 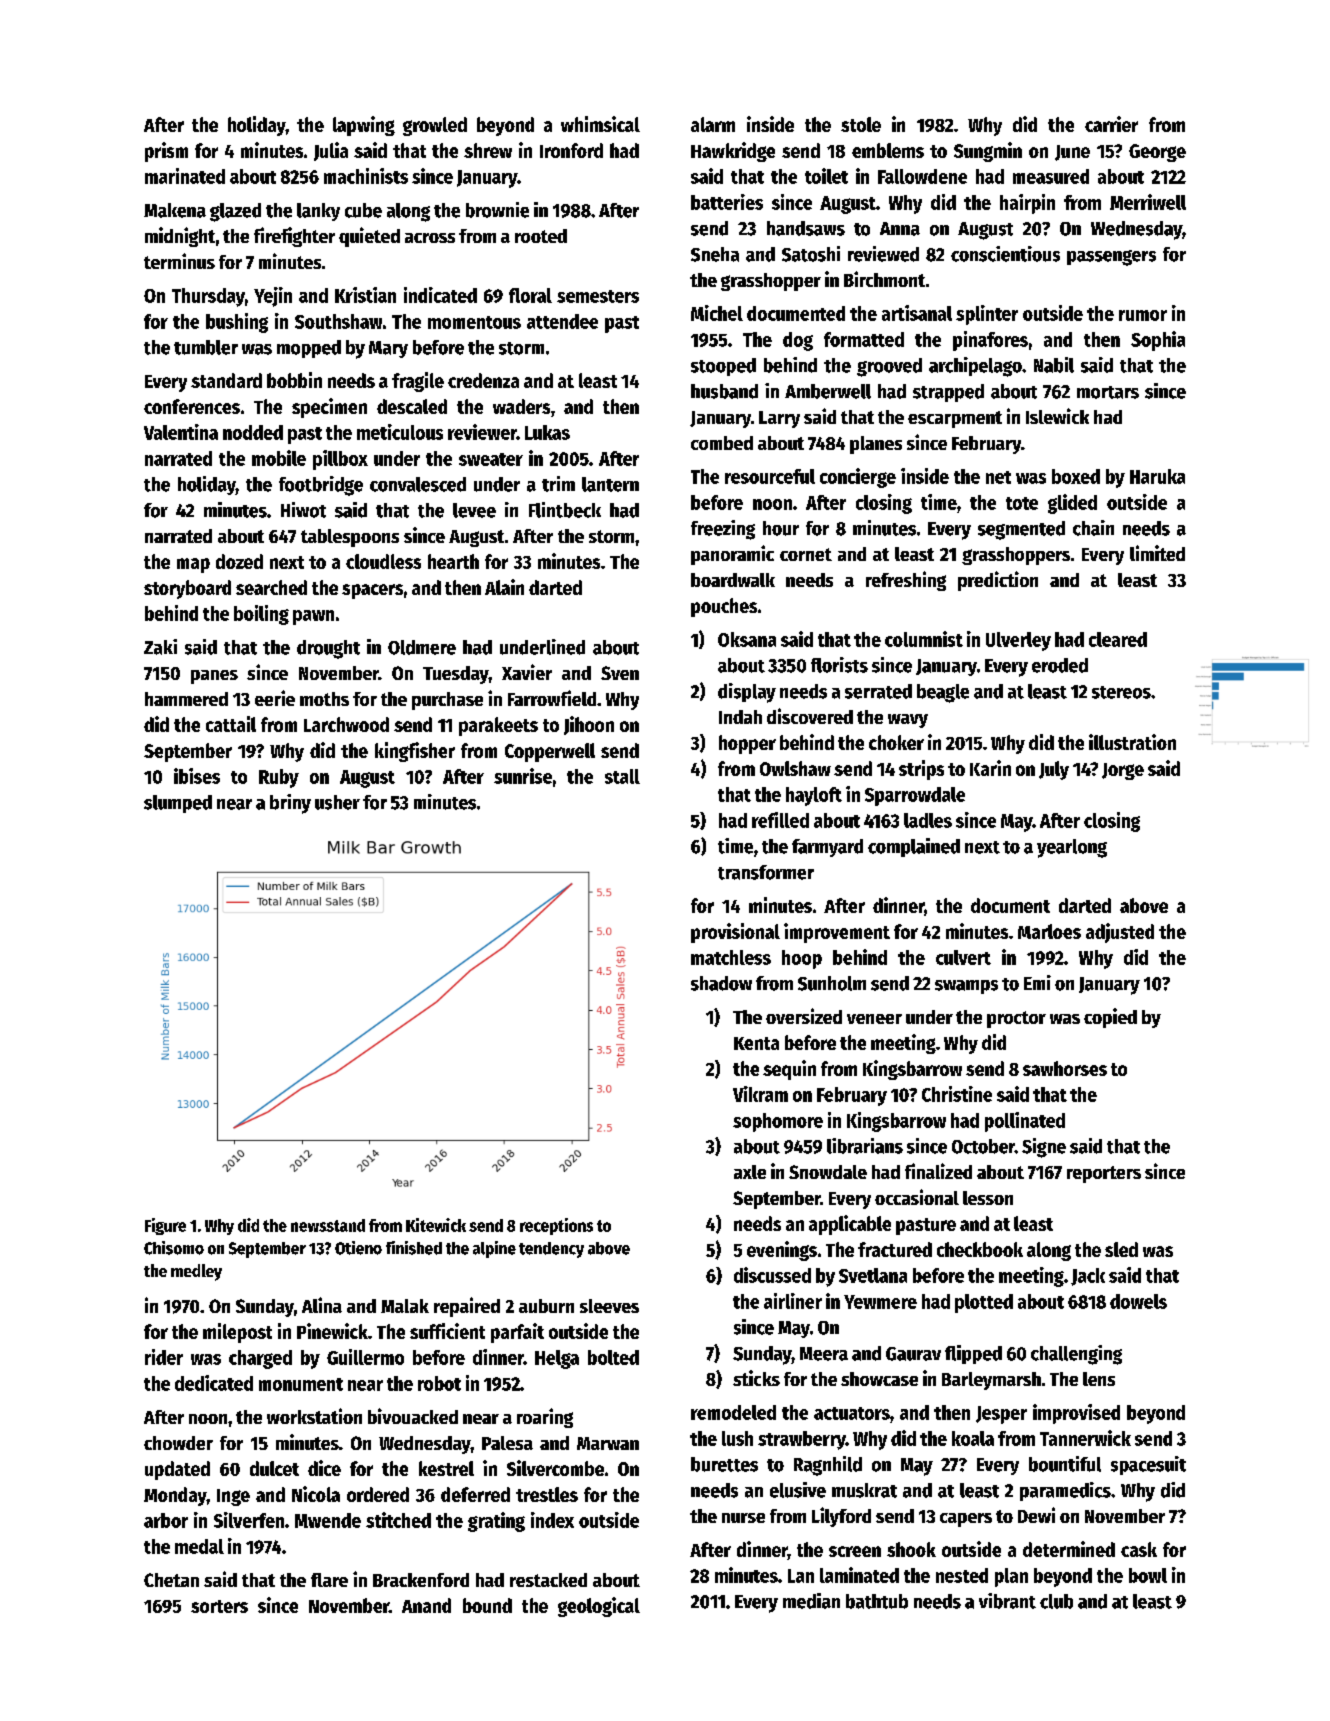 I want to click on tablespoons, so click(x=350, y=538).
